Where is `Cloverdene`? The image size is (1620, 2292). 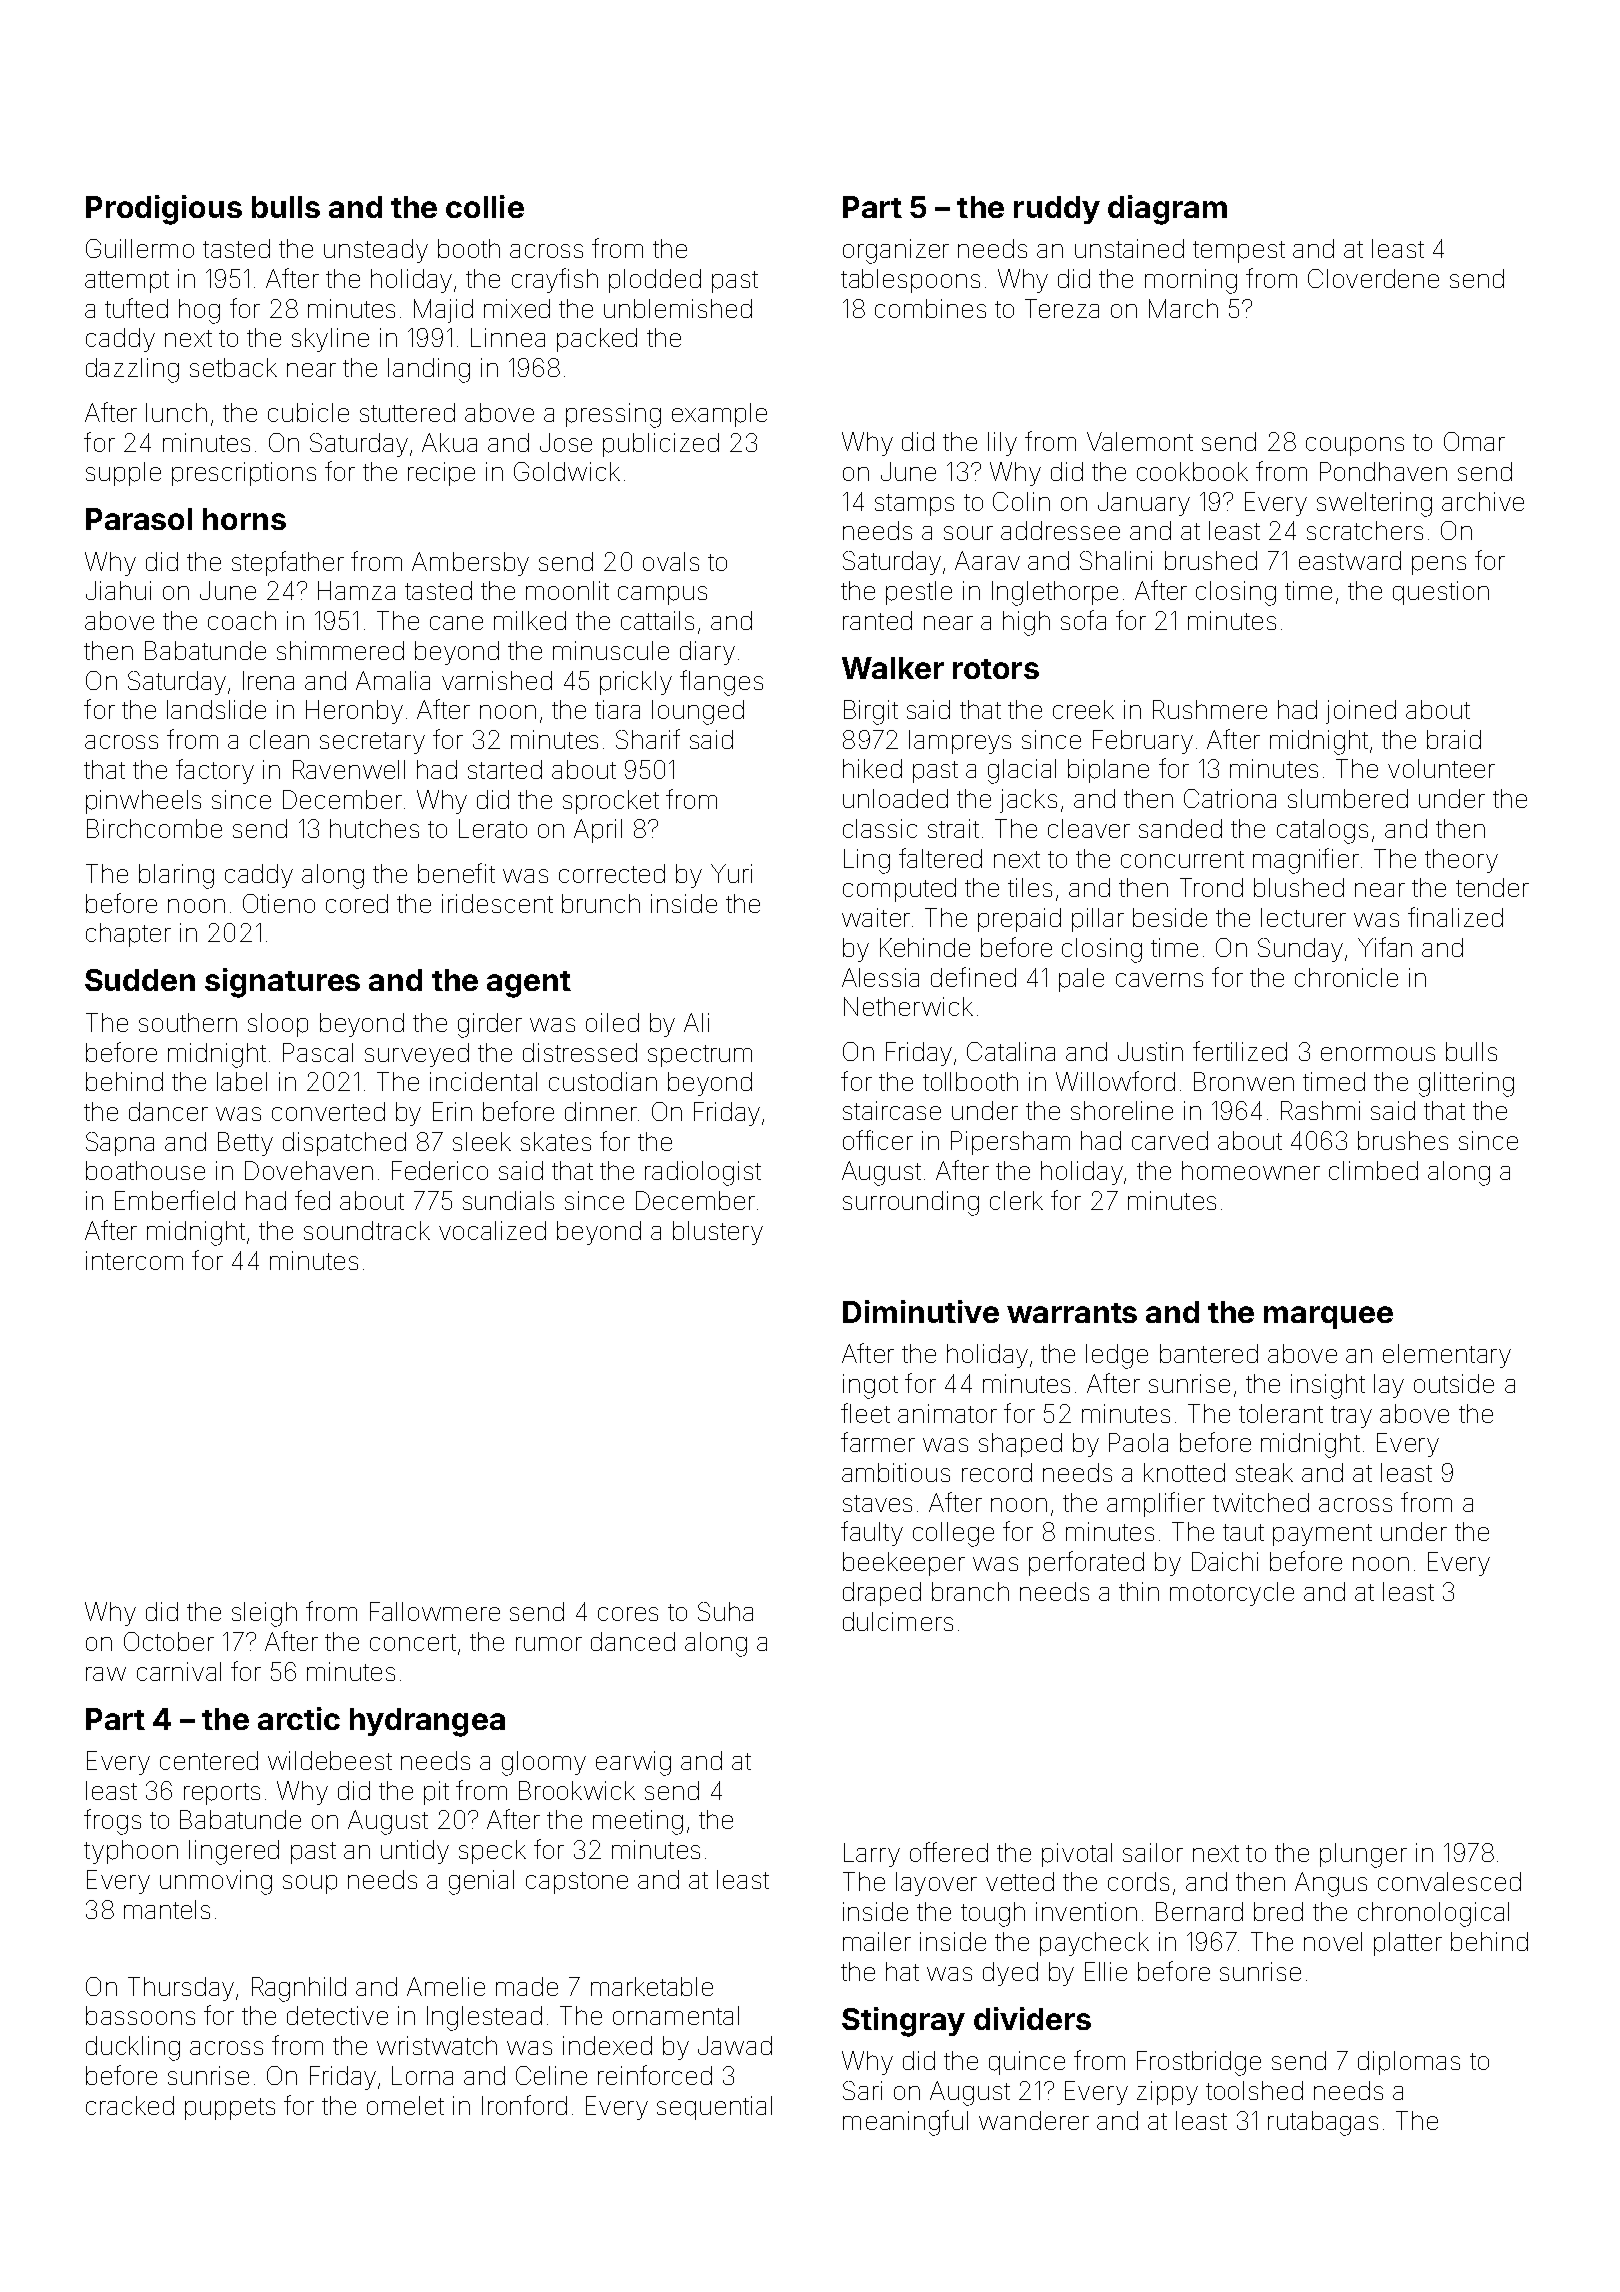
Cloverdene is located at coordinates (1373, 278).
